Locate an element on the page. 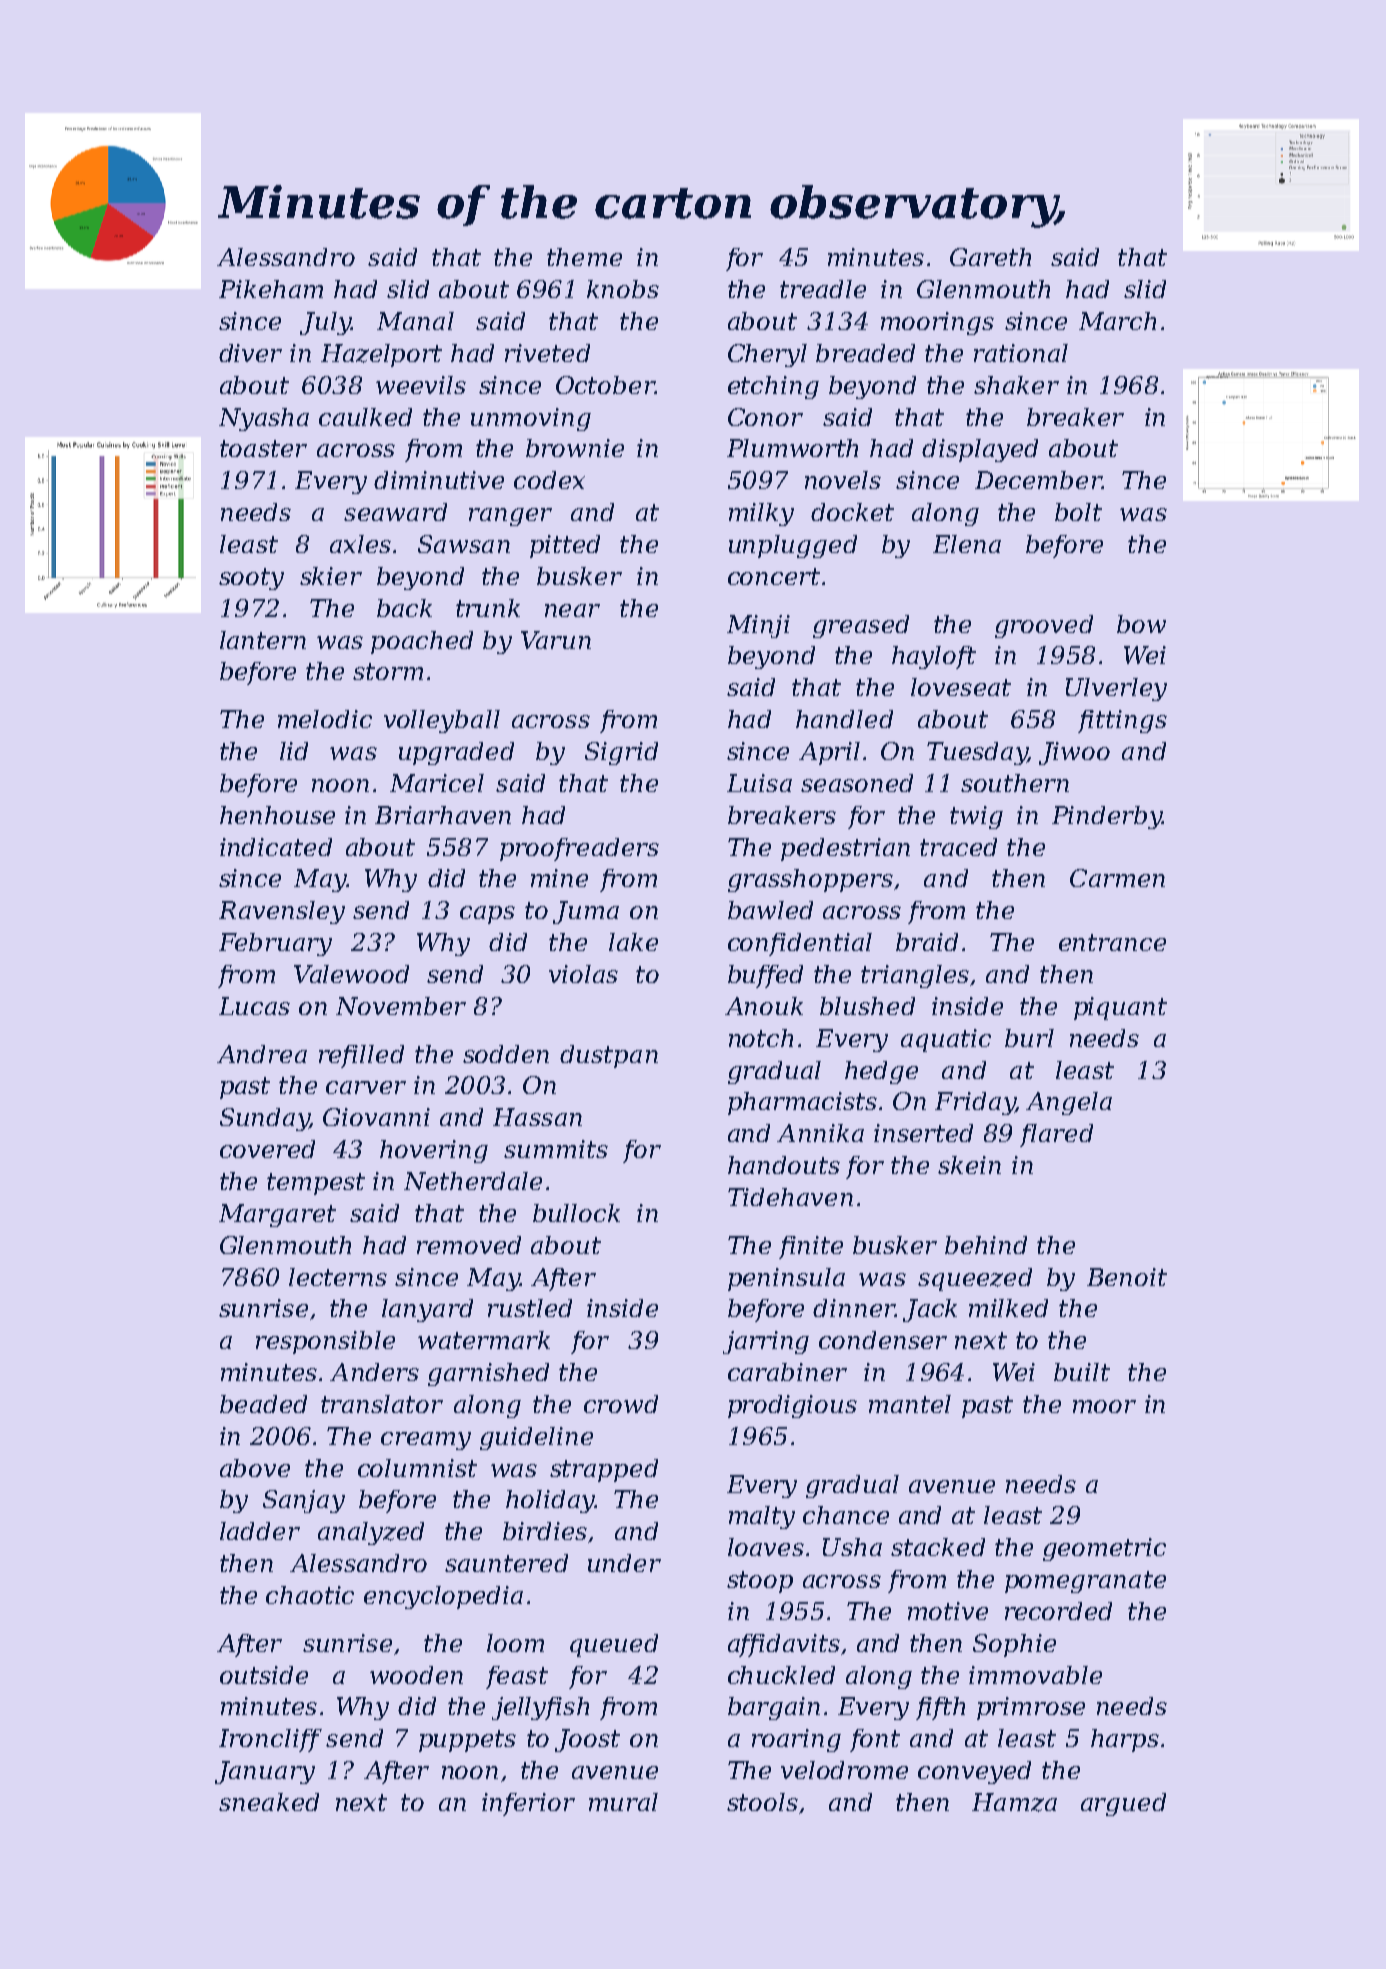 The height and width of the page is (1969, 1386). diminutive is located at coordinates (439, 480).
